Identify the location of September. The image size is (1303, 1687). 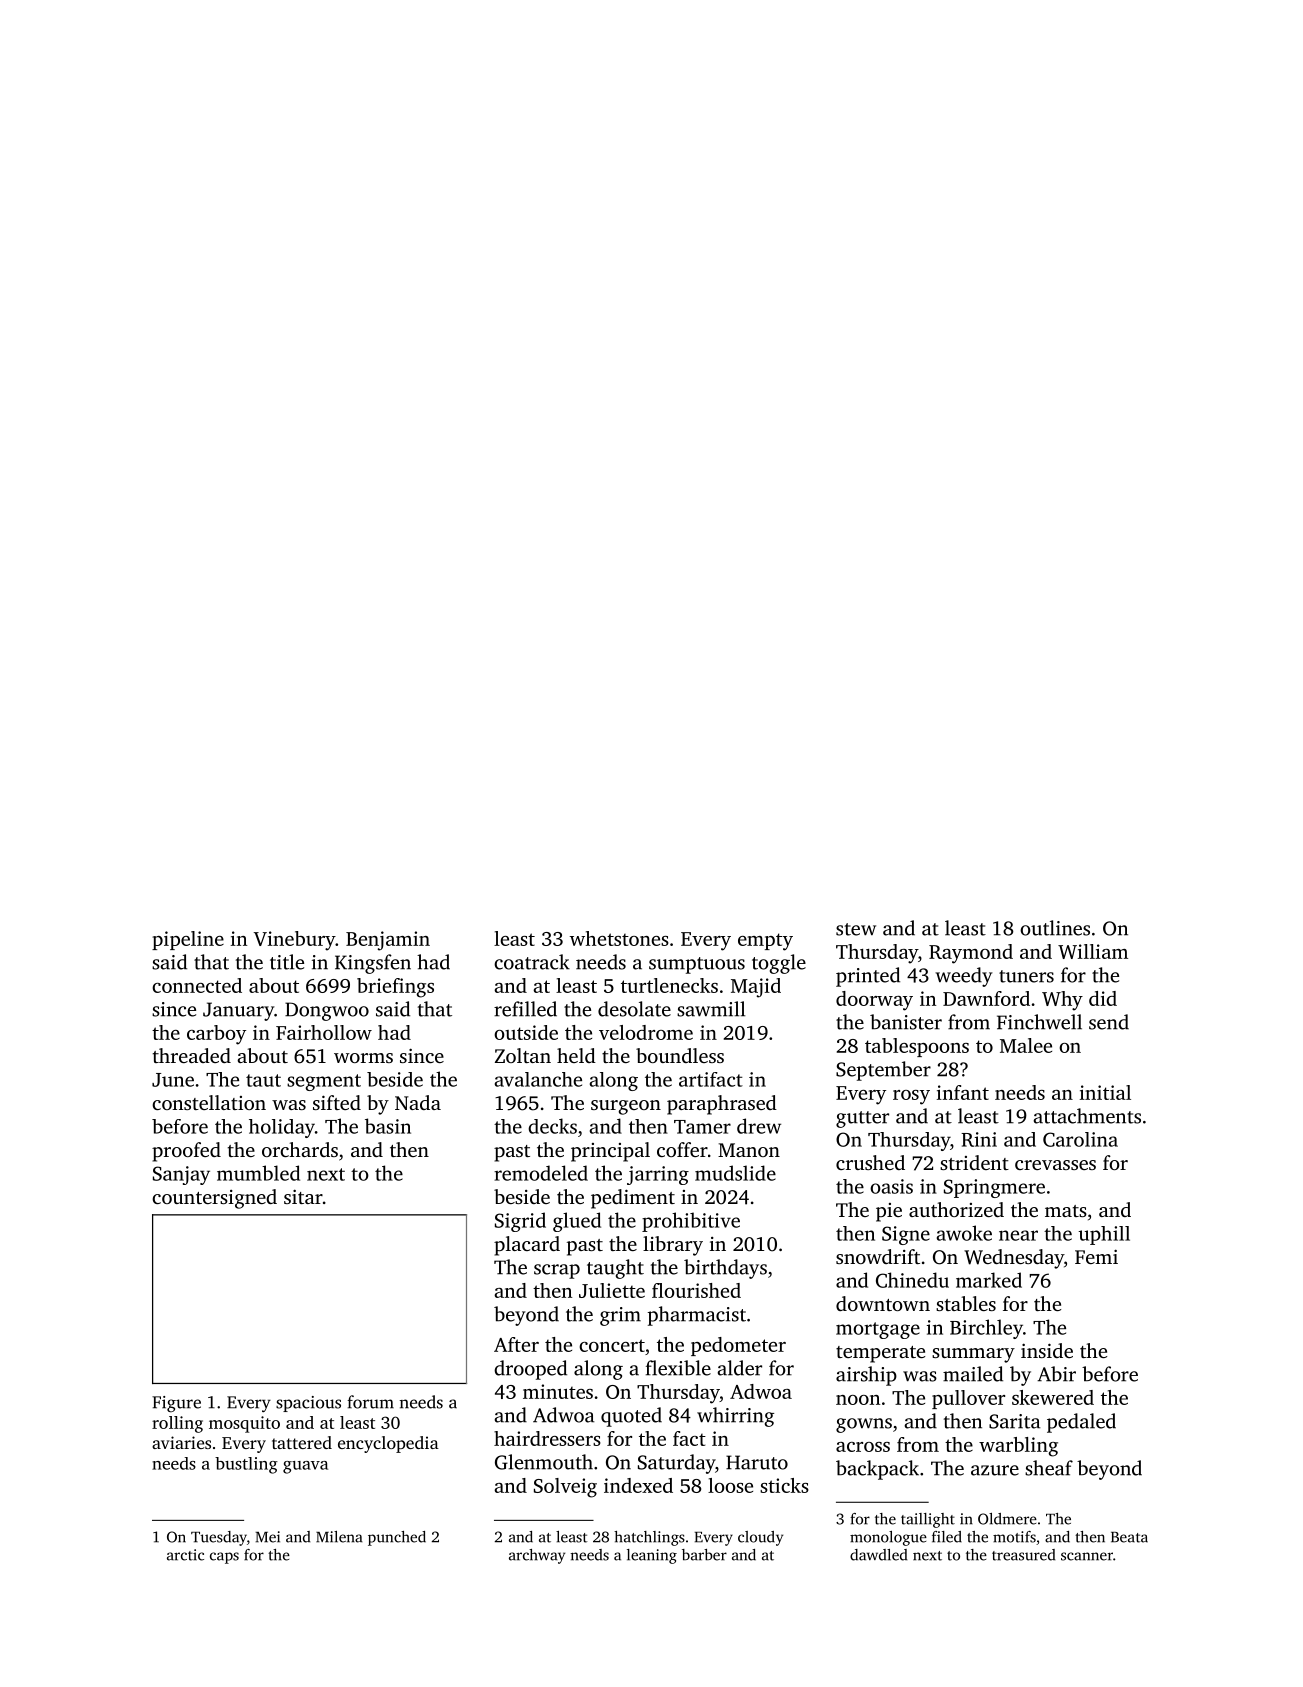
(883, 1071).
